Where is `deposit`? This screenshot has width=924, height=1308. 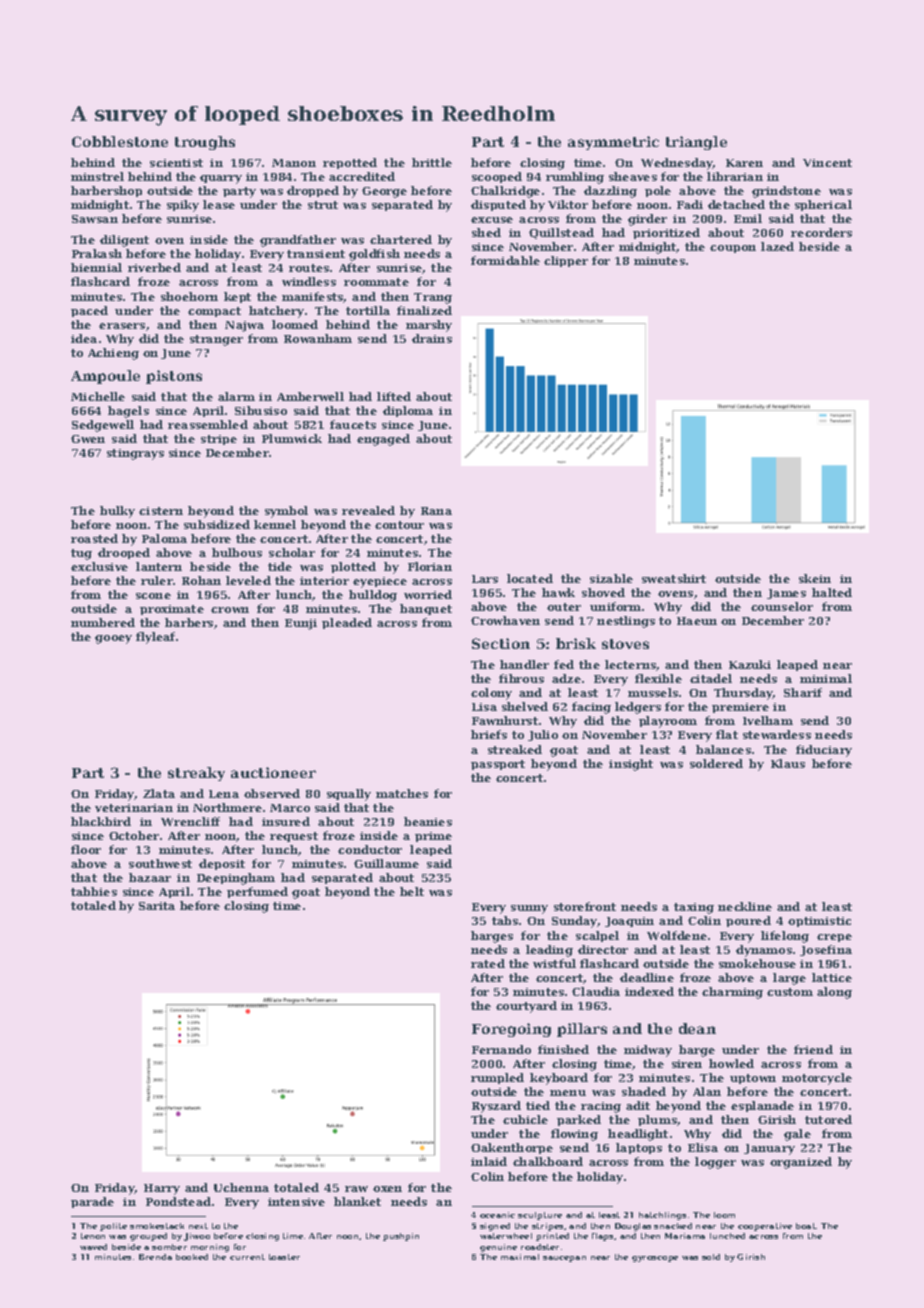
deposit is located at coordinates (222, 864).
